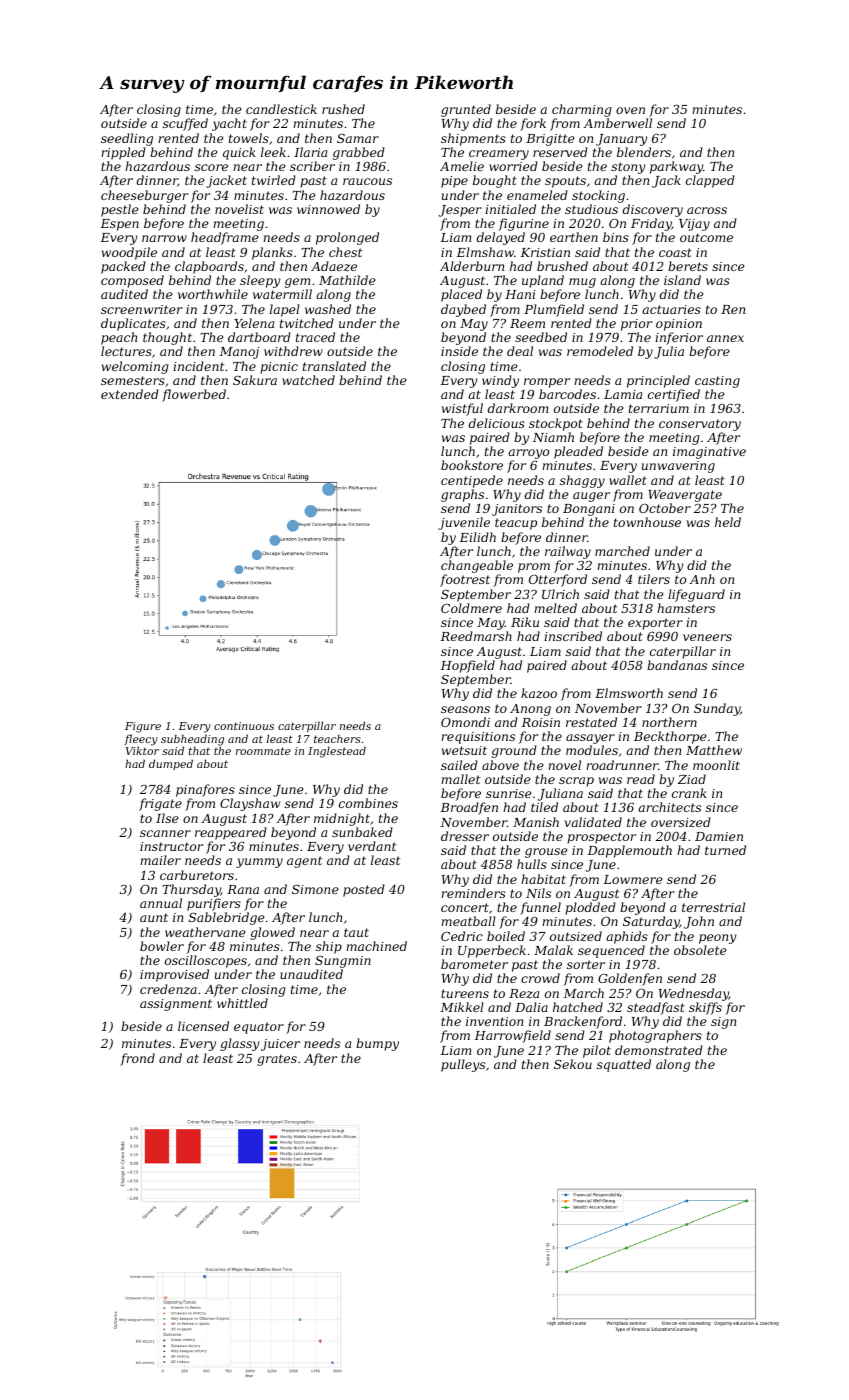 The image size is (849, 1400). Describe the element at coordinates (466, 110) in the screenshot. I see `grunted` at that location.
